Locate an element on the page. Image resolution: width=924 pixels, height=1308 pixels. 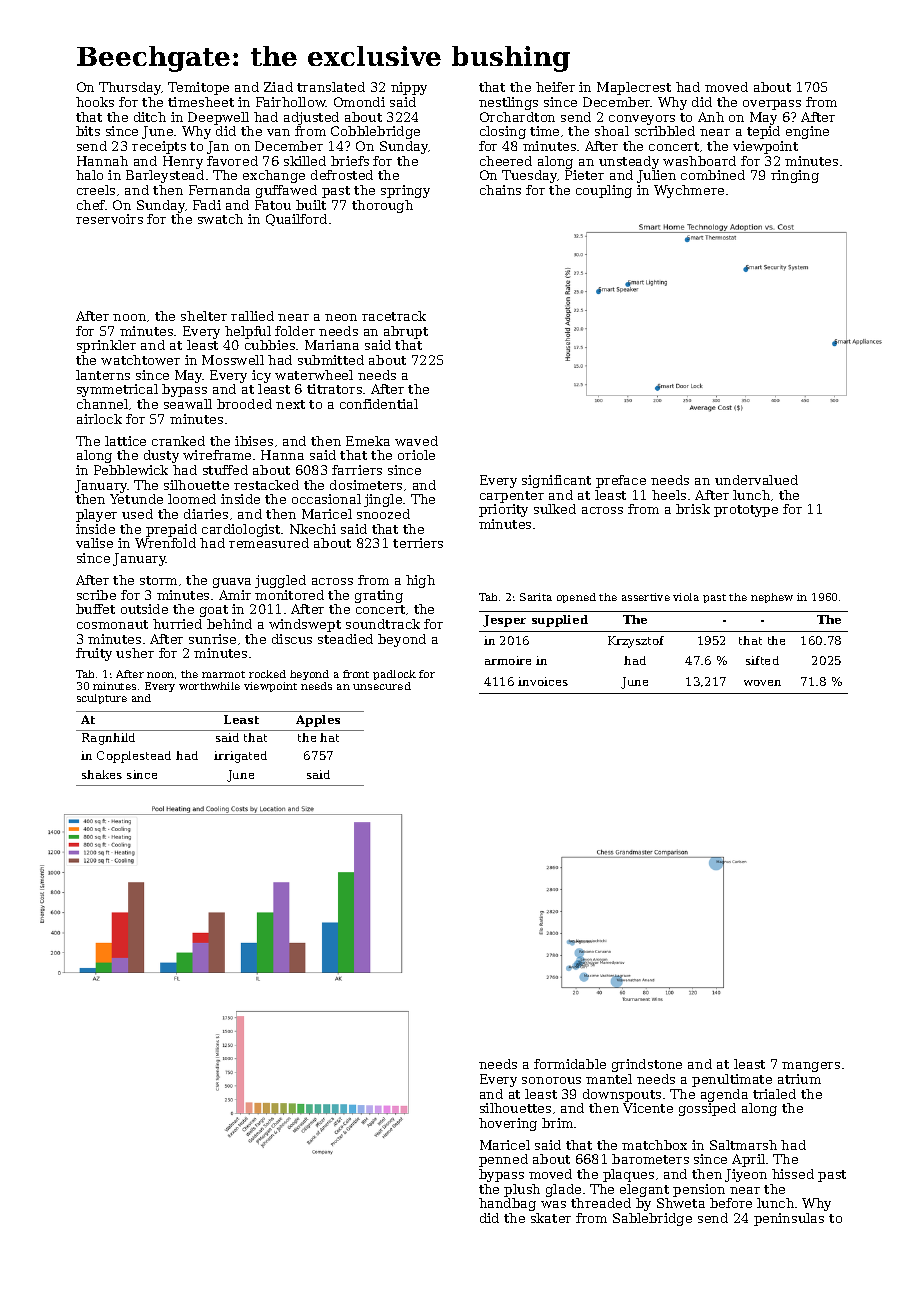
cheered is located at coordinates (506, 161).
